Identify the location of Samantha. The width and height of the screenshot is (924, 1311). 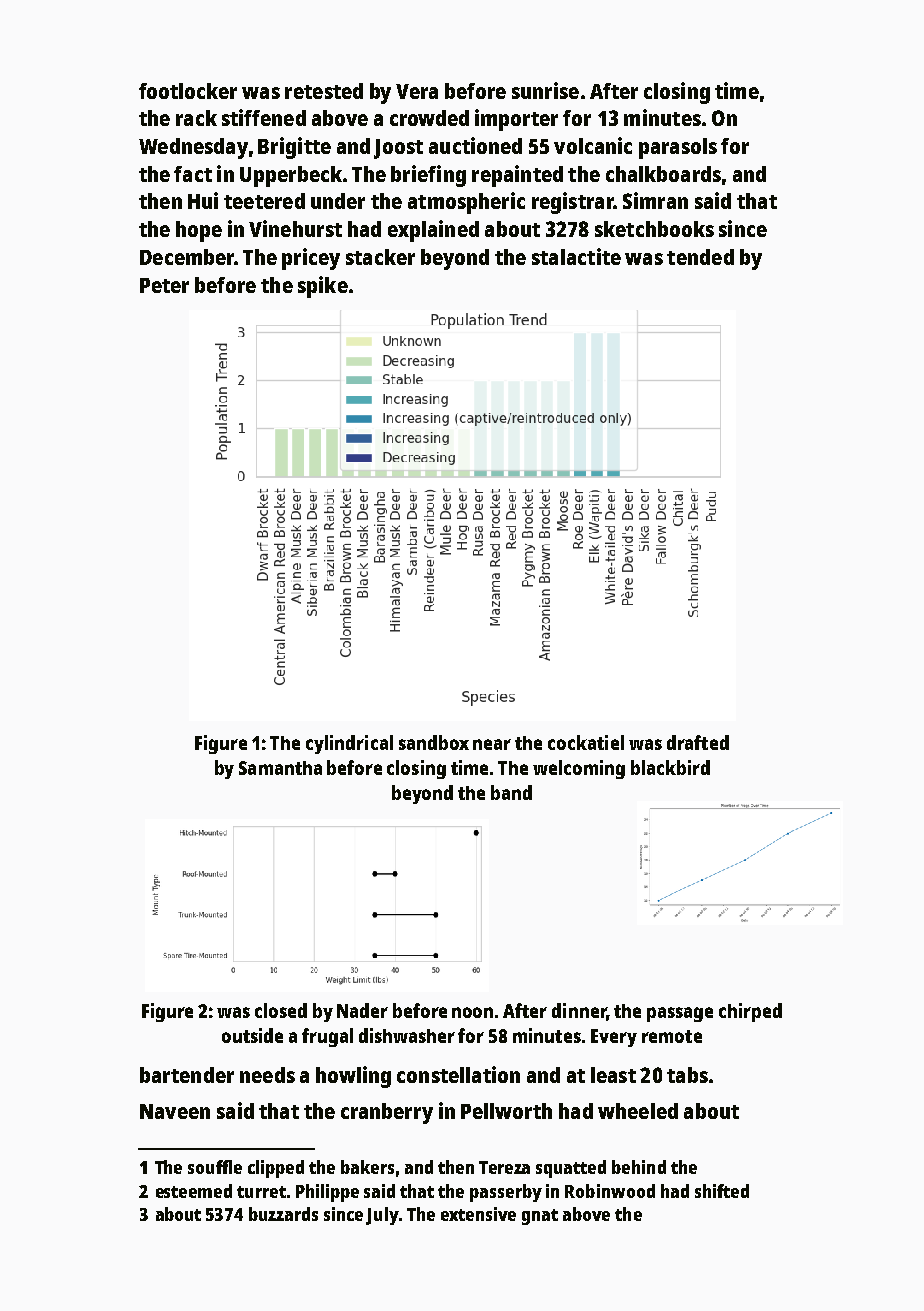
(280, 768).
